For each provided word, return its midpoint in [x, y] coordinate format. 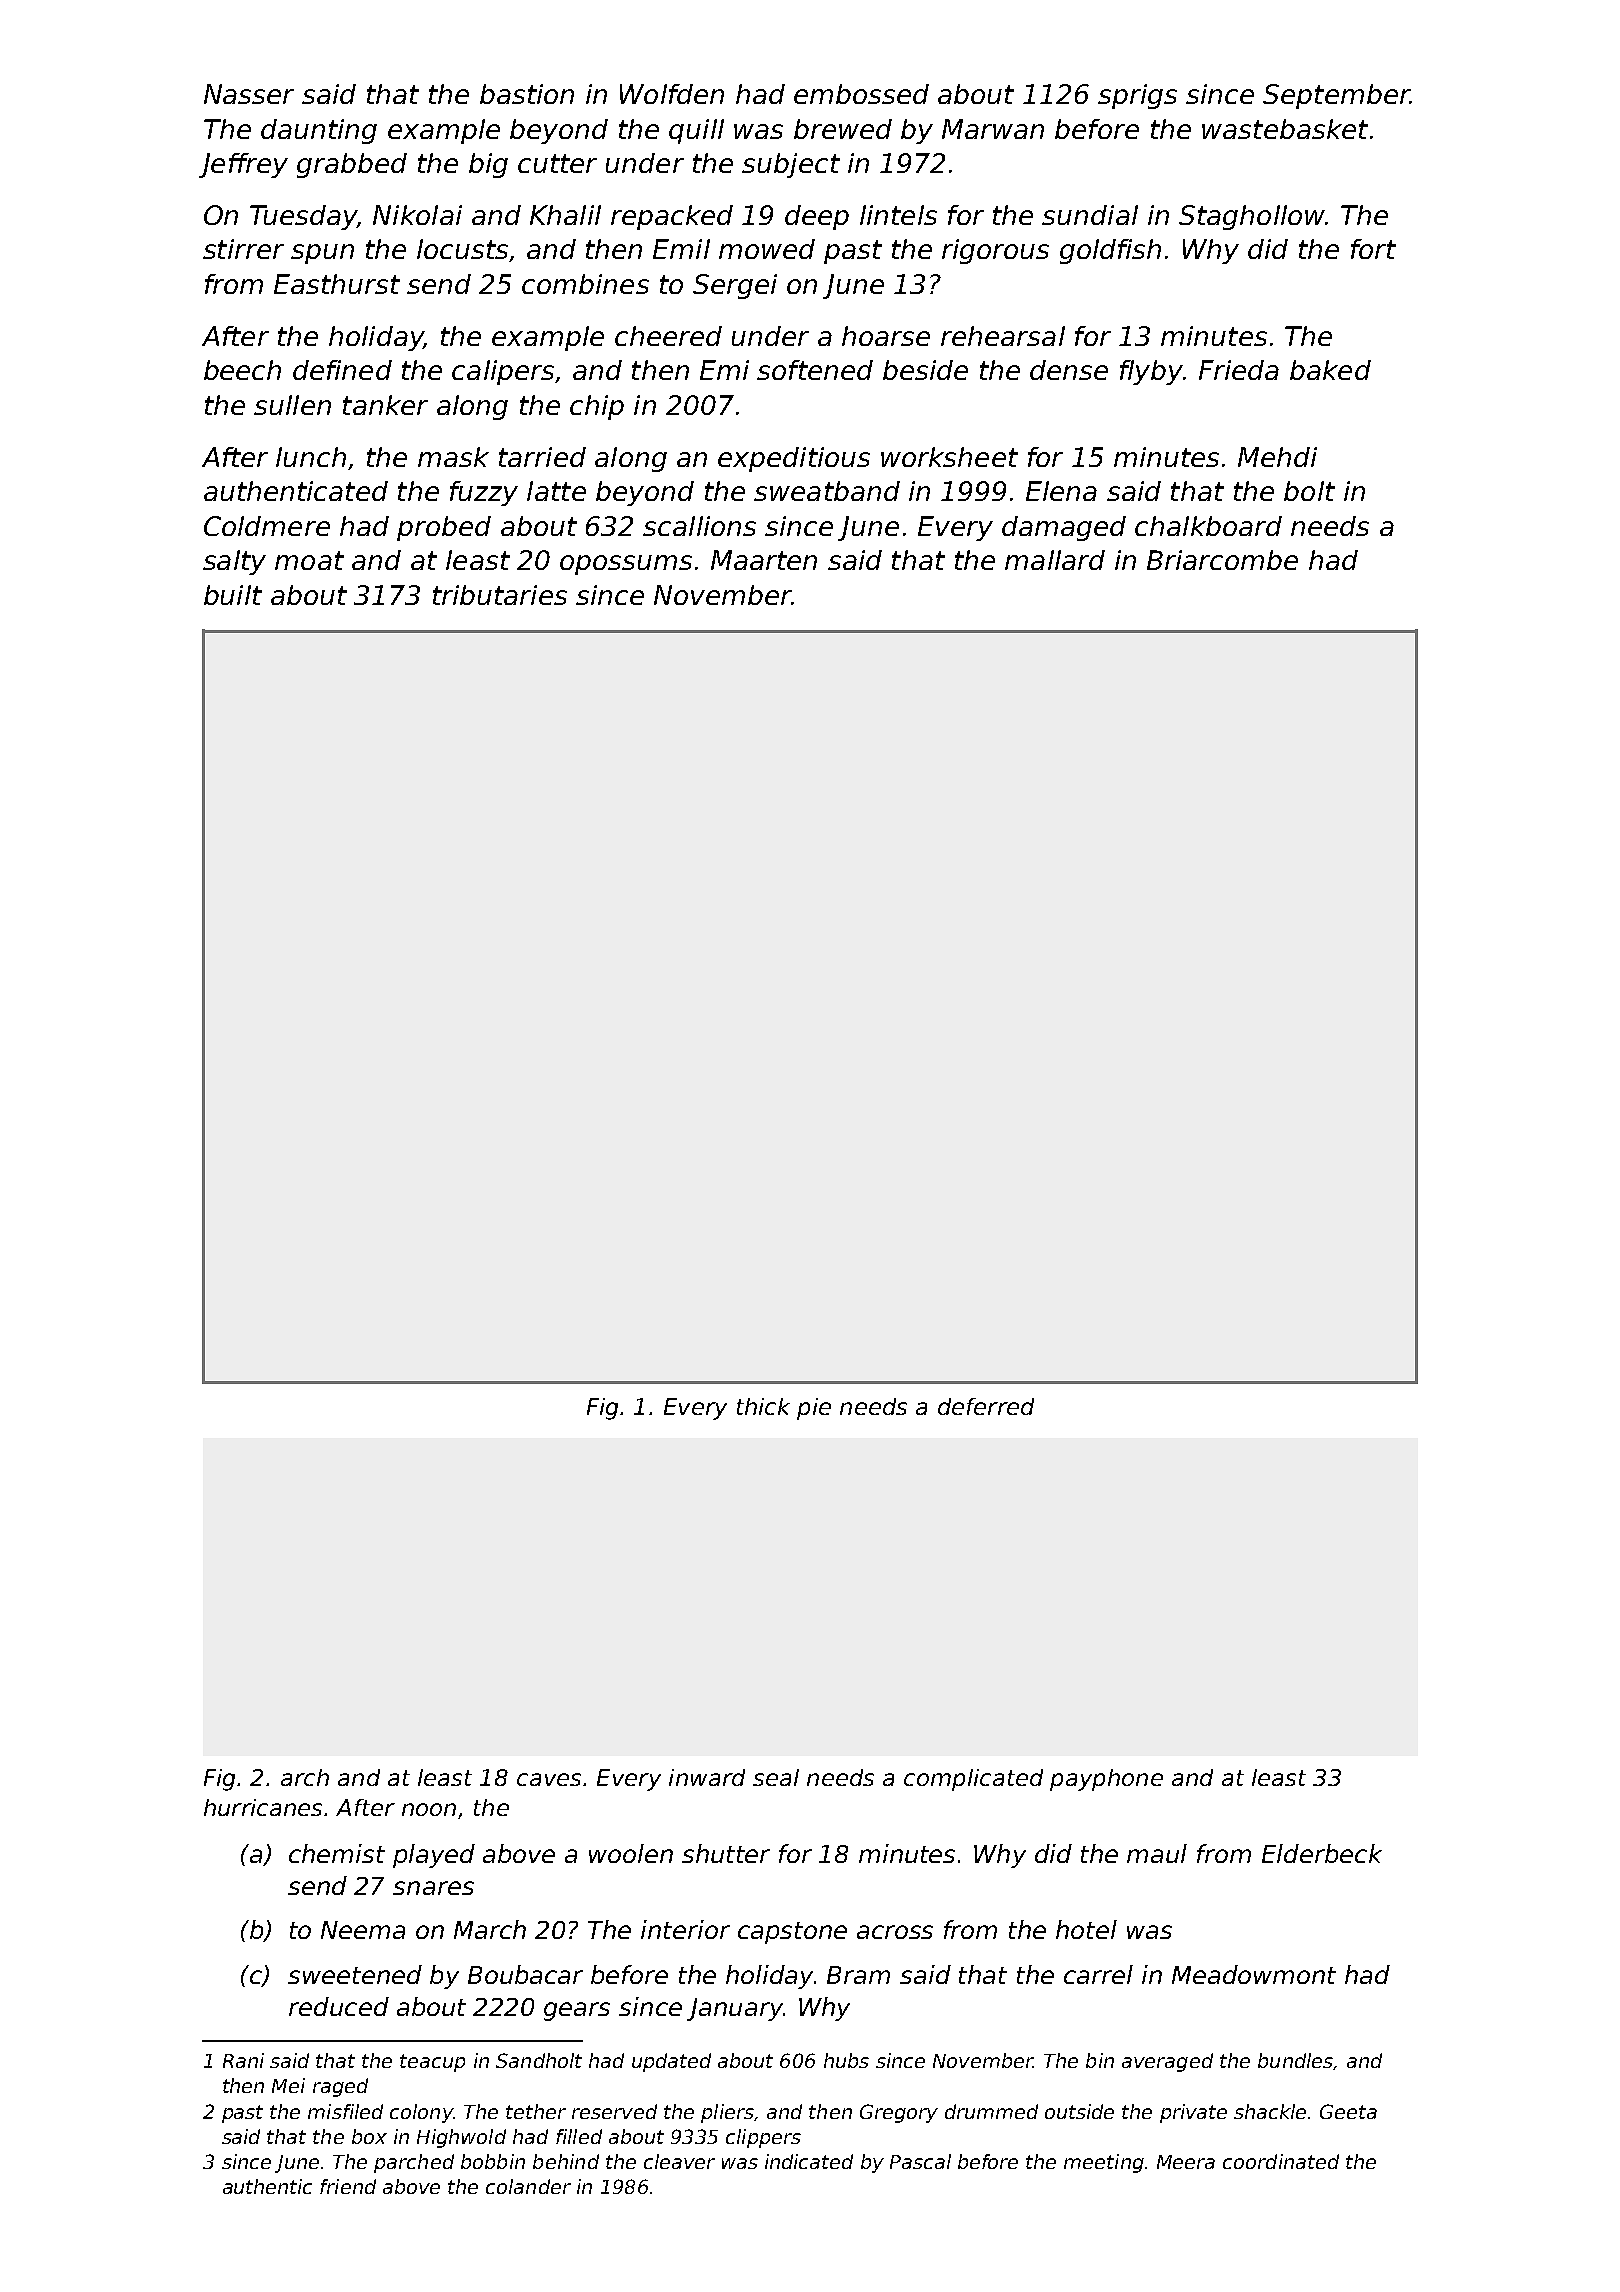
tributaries [500, 595]
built [233, 595]
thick [763, 1406]
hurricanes [263, 1807]
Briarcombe [1222, 560]
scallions [699, 526]
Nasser [249, 94]
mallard [1055, 560]
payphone [1106, 1780]
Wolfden [672, 94]
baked [1330, 370]
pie [814, 1409]
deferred [986, 1406]
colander [528, 2186]
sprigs [1137, 96]
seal [776, 1777]
